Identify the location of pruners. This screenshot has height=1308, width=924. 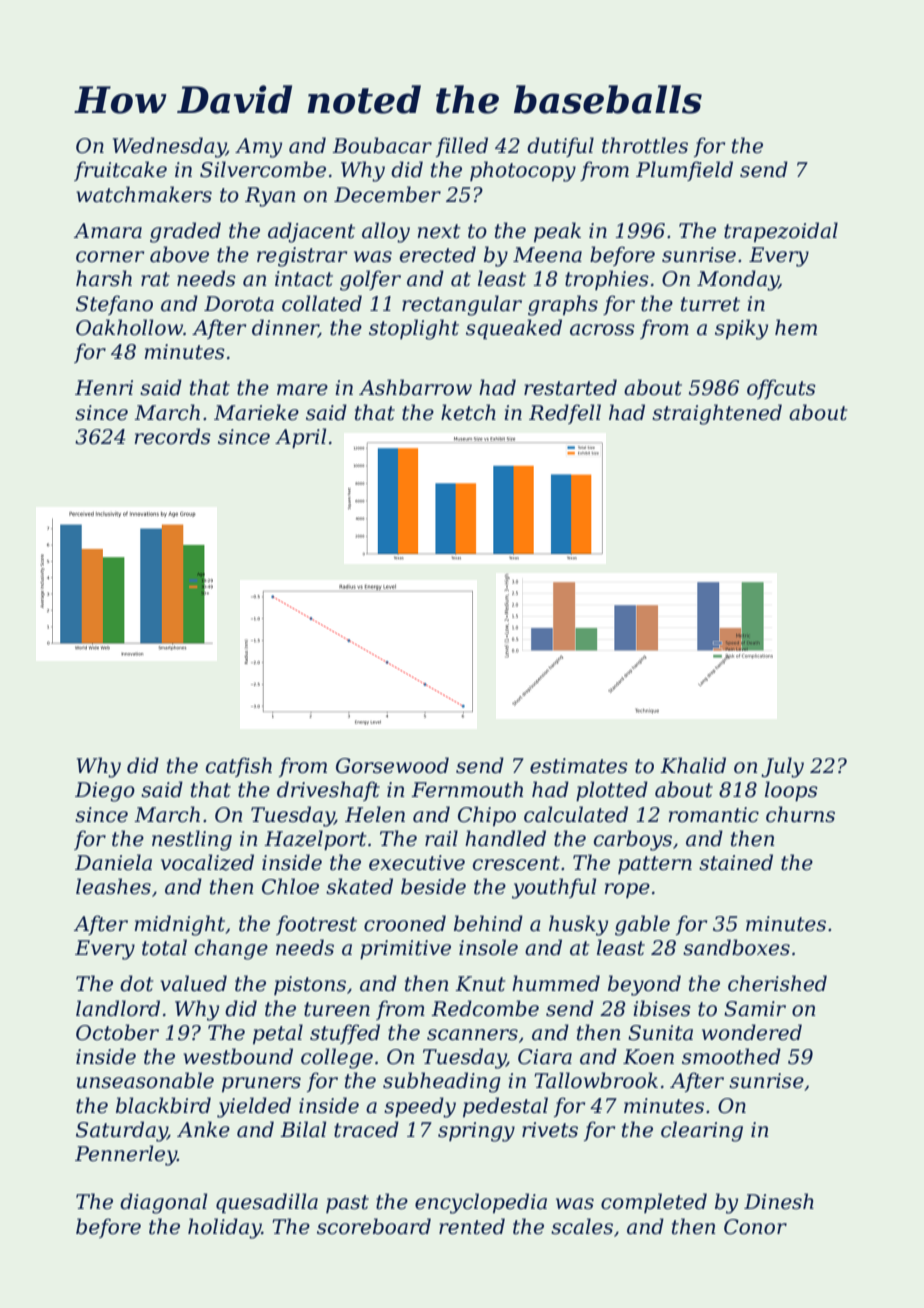
(261, 1084).
